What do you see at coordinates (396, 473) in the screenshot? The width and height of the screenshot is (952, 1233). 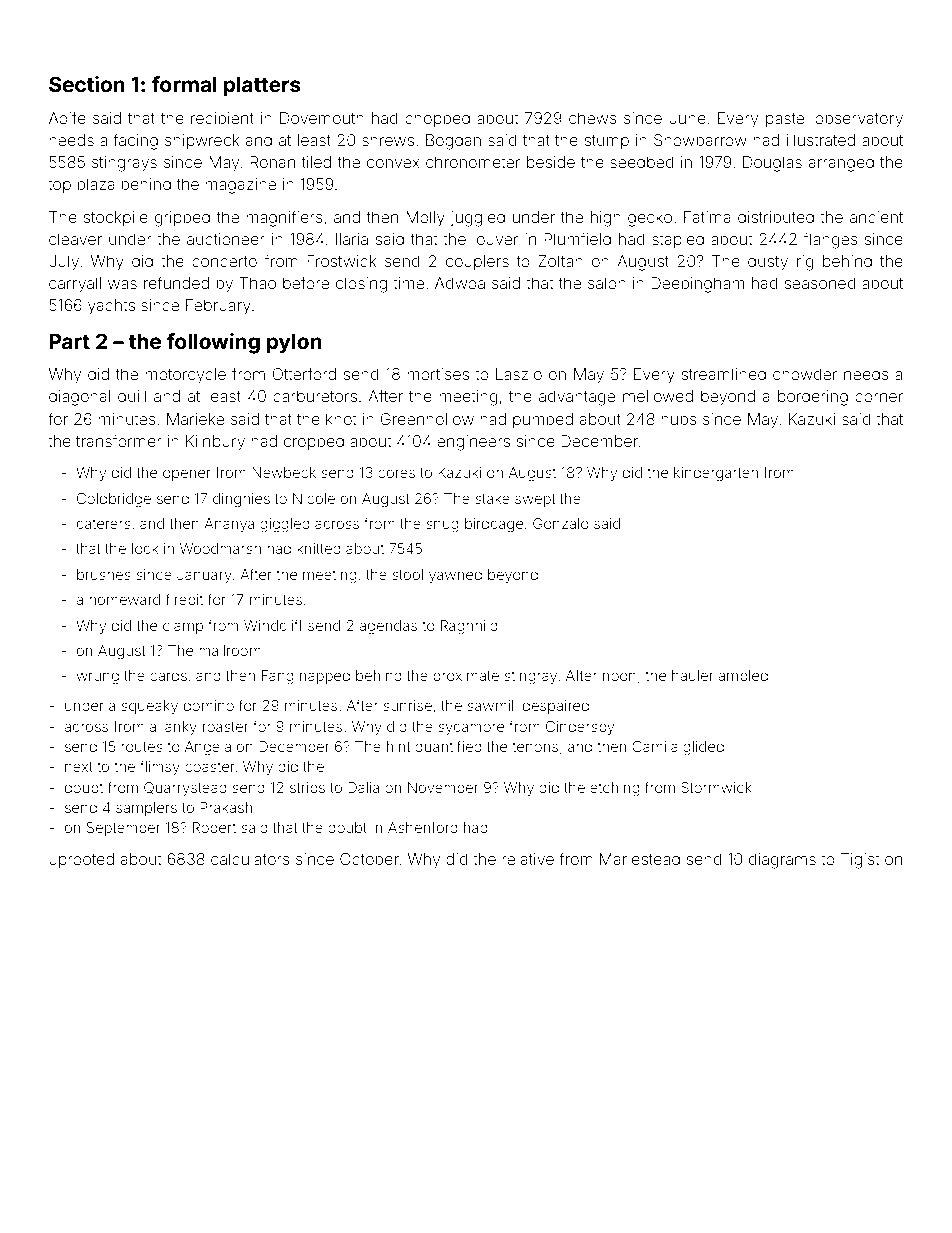 I see `cores` at bounding box center [396, 473].
